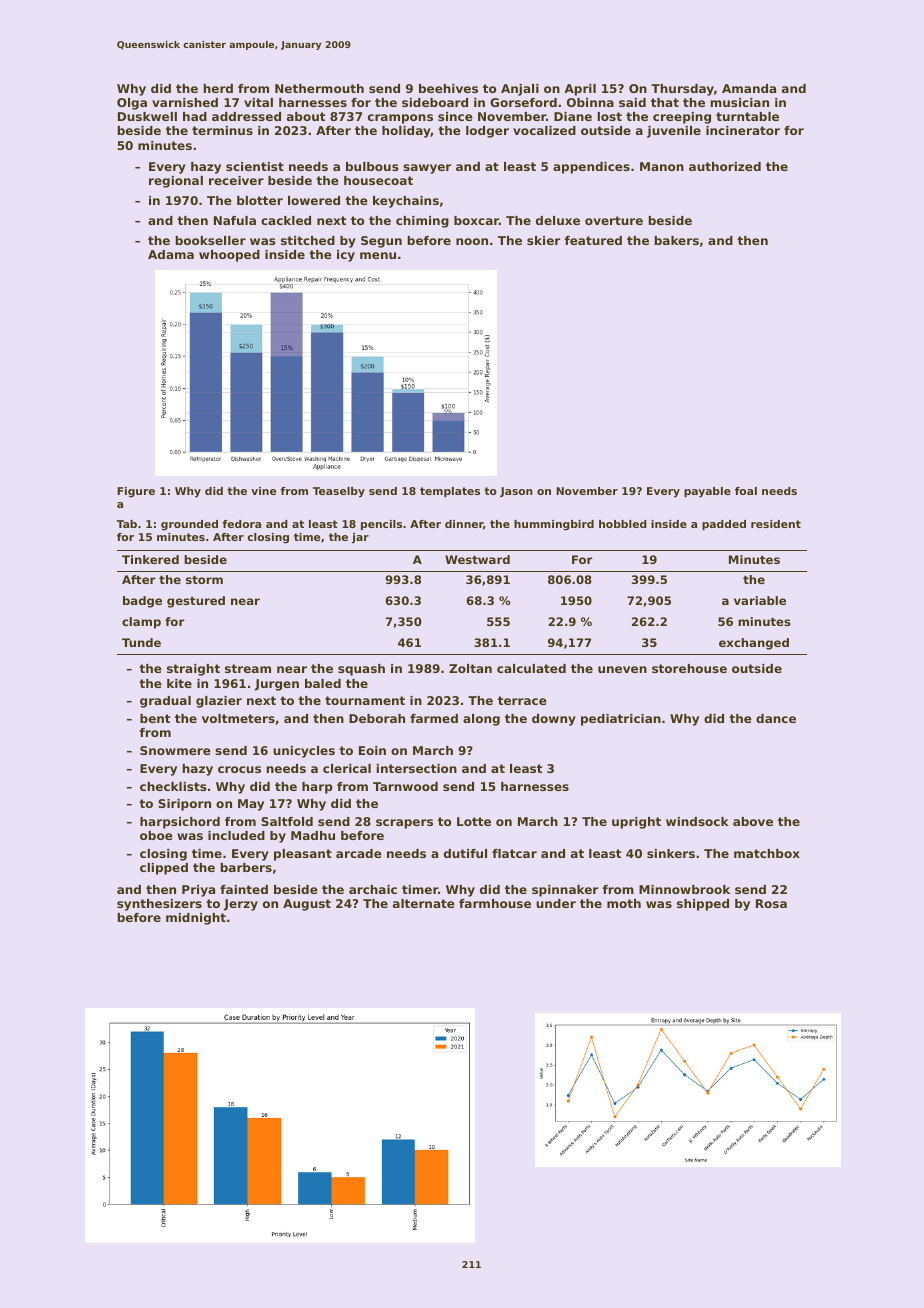 This image has height=1308, width=924. I want to click on midnight, so click(196, 919).
